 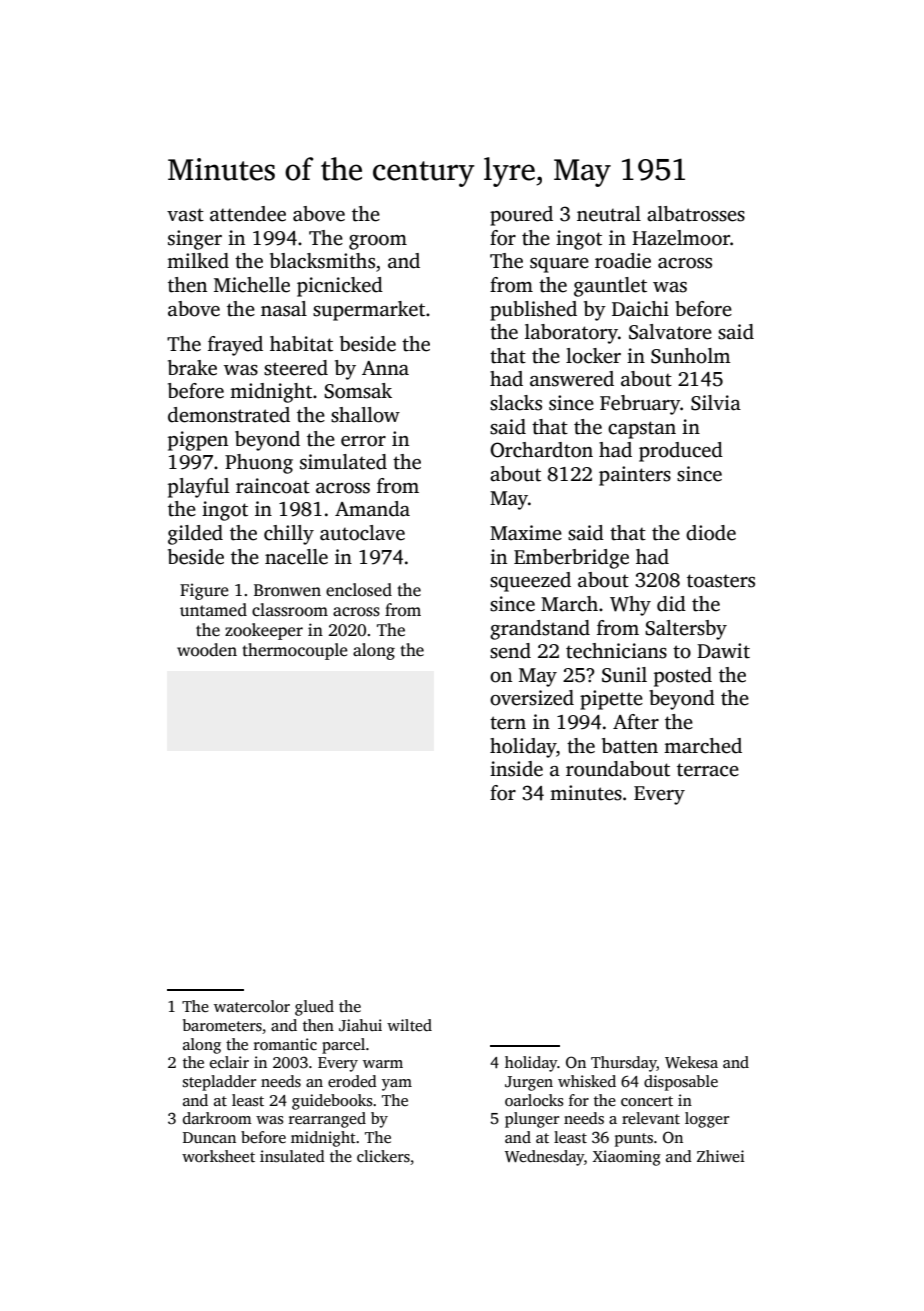 I want to click on milked, so click(x=198, y=261).
